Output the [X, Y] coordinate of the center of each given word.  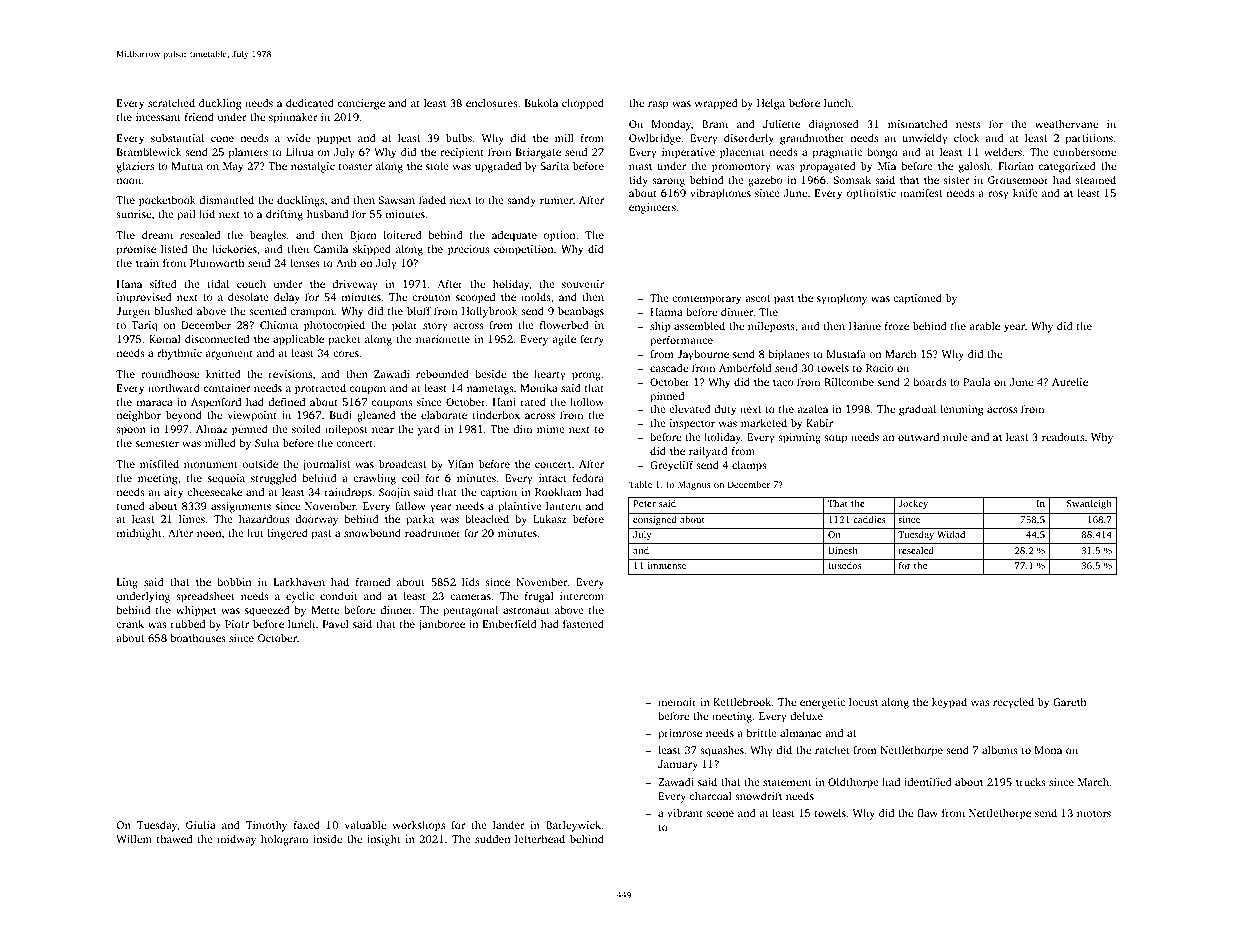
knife [1025, 193]
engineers [652, 208]
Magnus [694, 485]
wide [298, 138]
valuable [365, 824]
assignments [241, 507]
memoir [677, 702]
